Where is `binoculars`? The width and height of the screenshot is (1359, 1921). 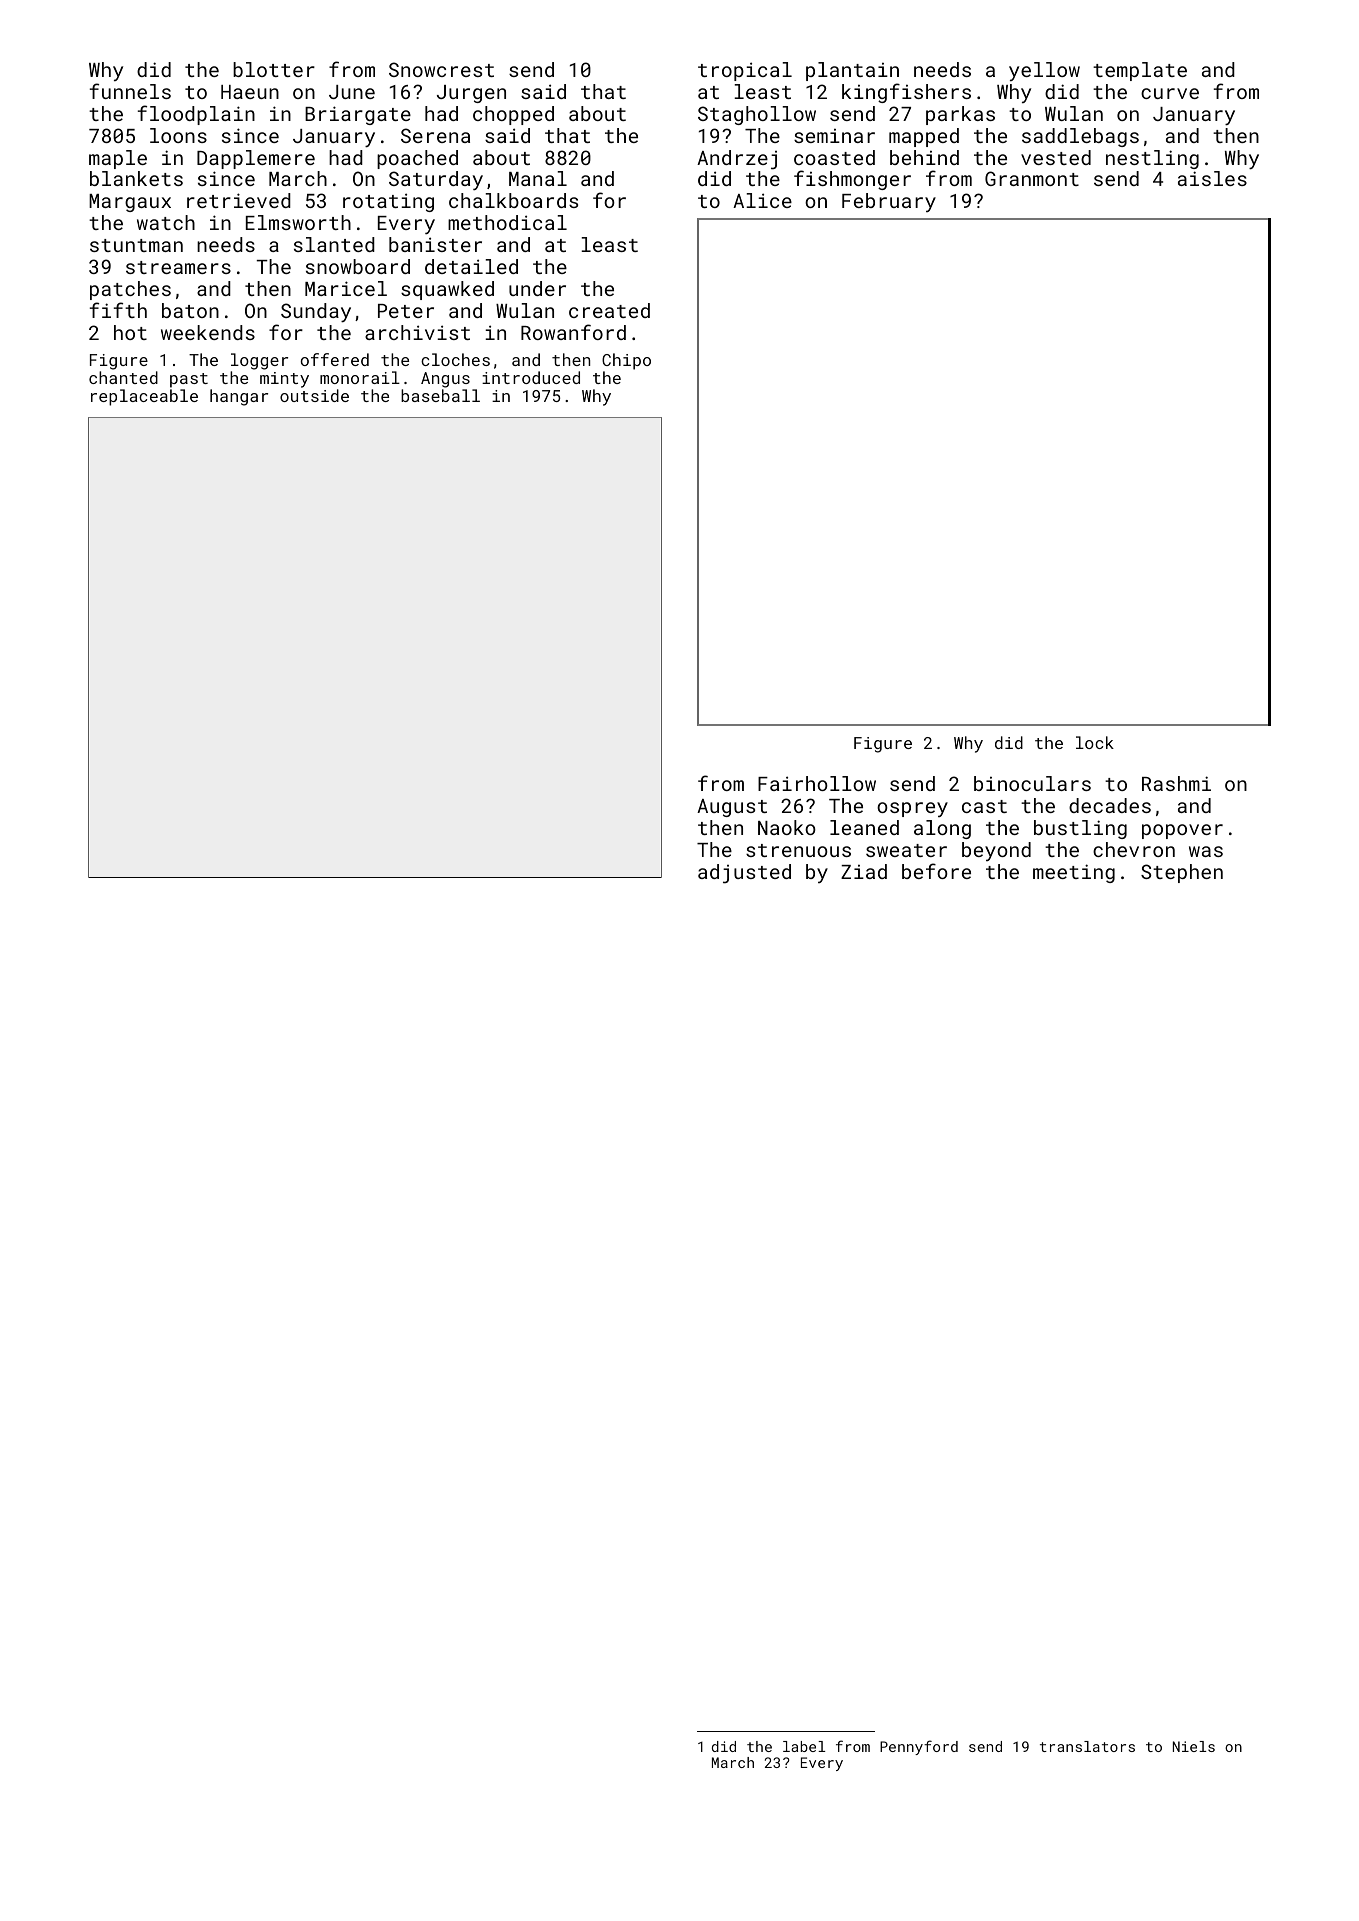
binoculars is located at coordinates (1032, 783).
